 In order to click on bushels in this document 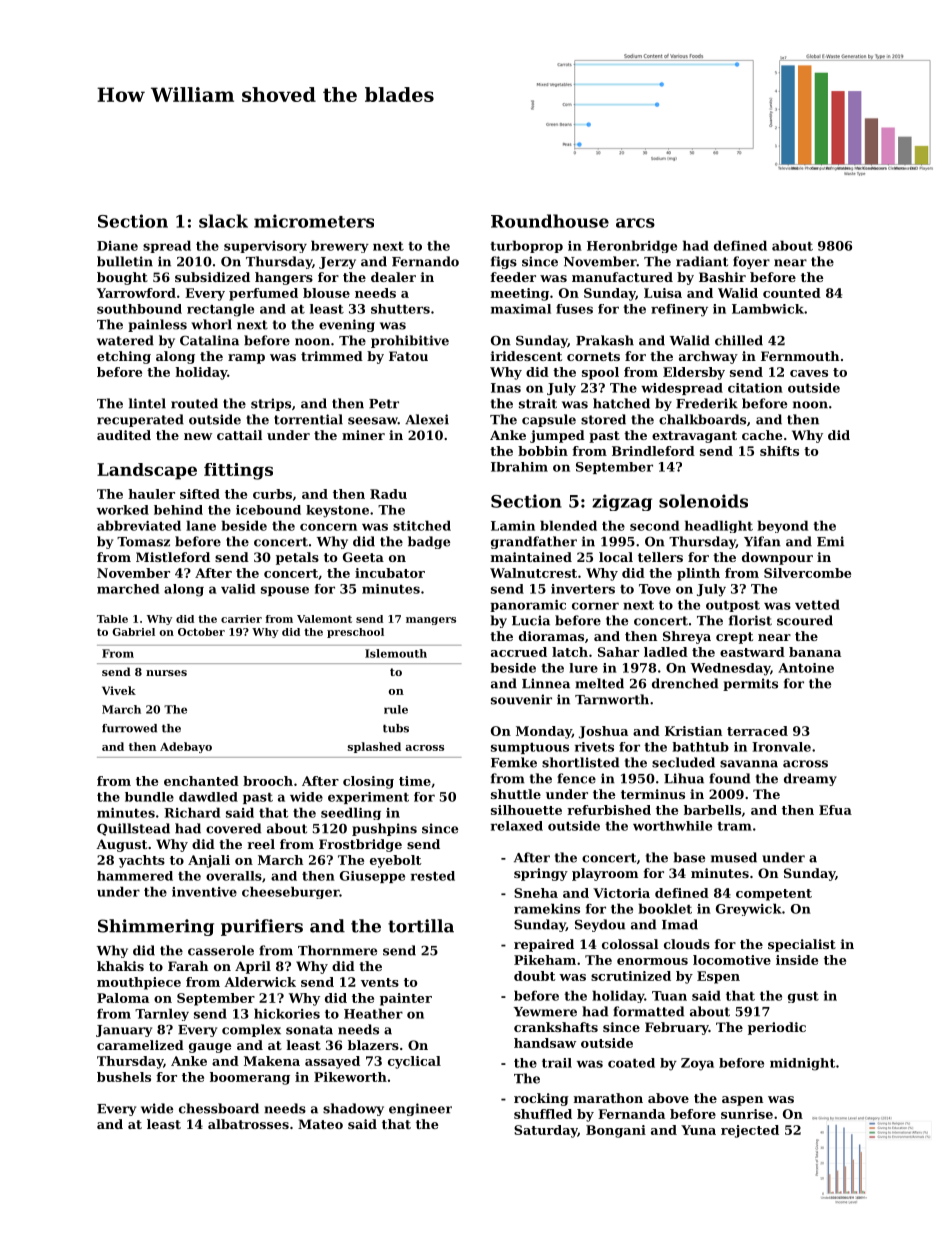, I will do `click(124, 1077)`.
